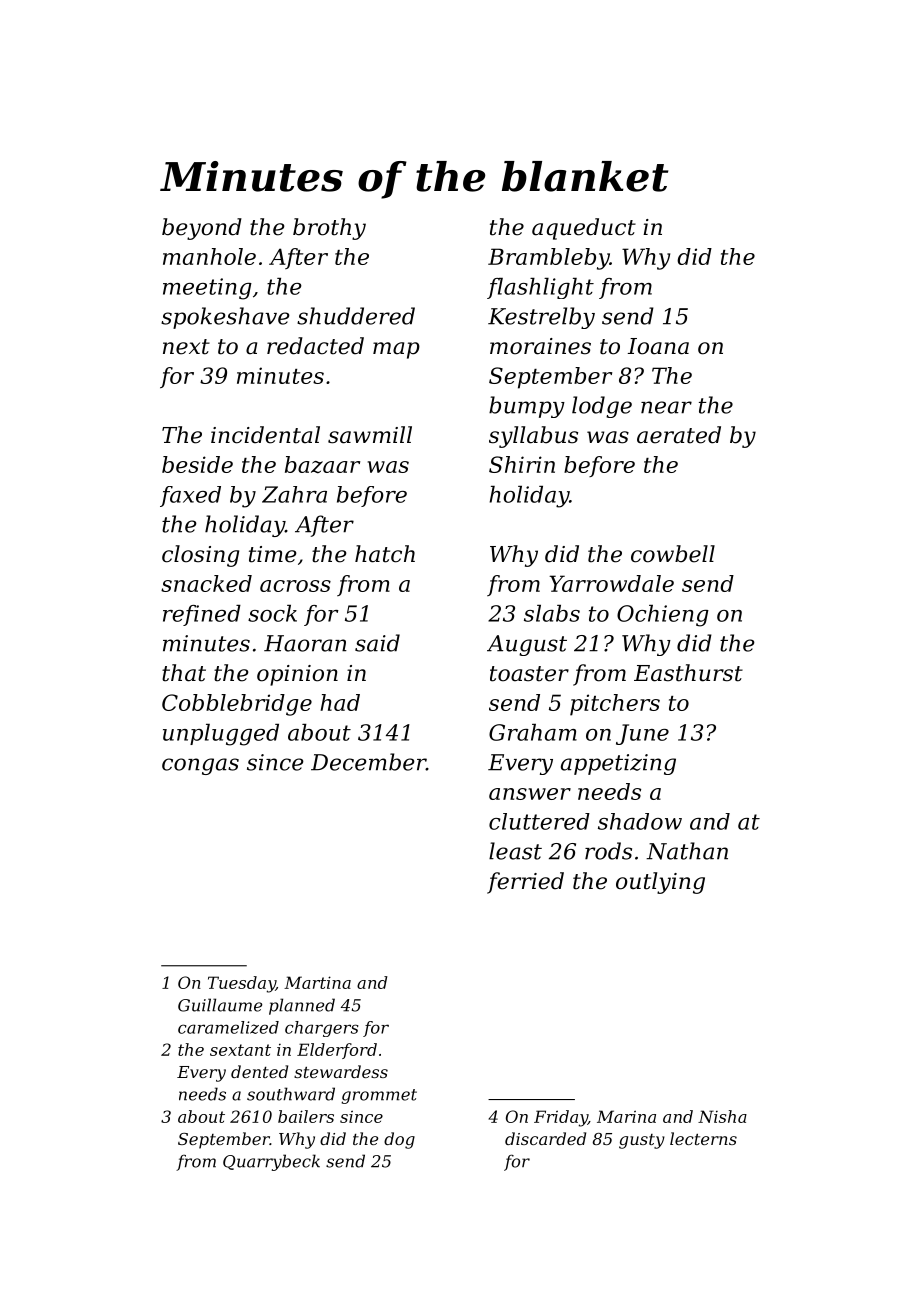  I want to click on map, so click(396, 350).
